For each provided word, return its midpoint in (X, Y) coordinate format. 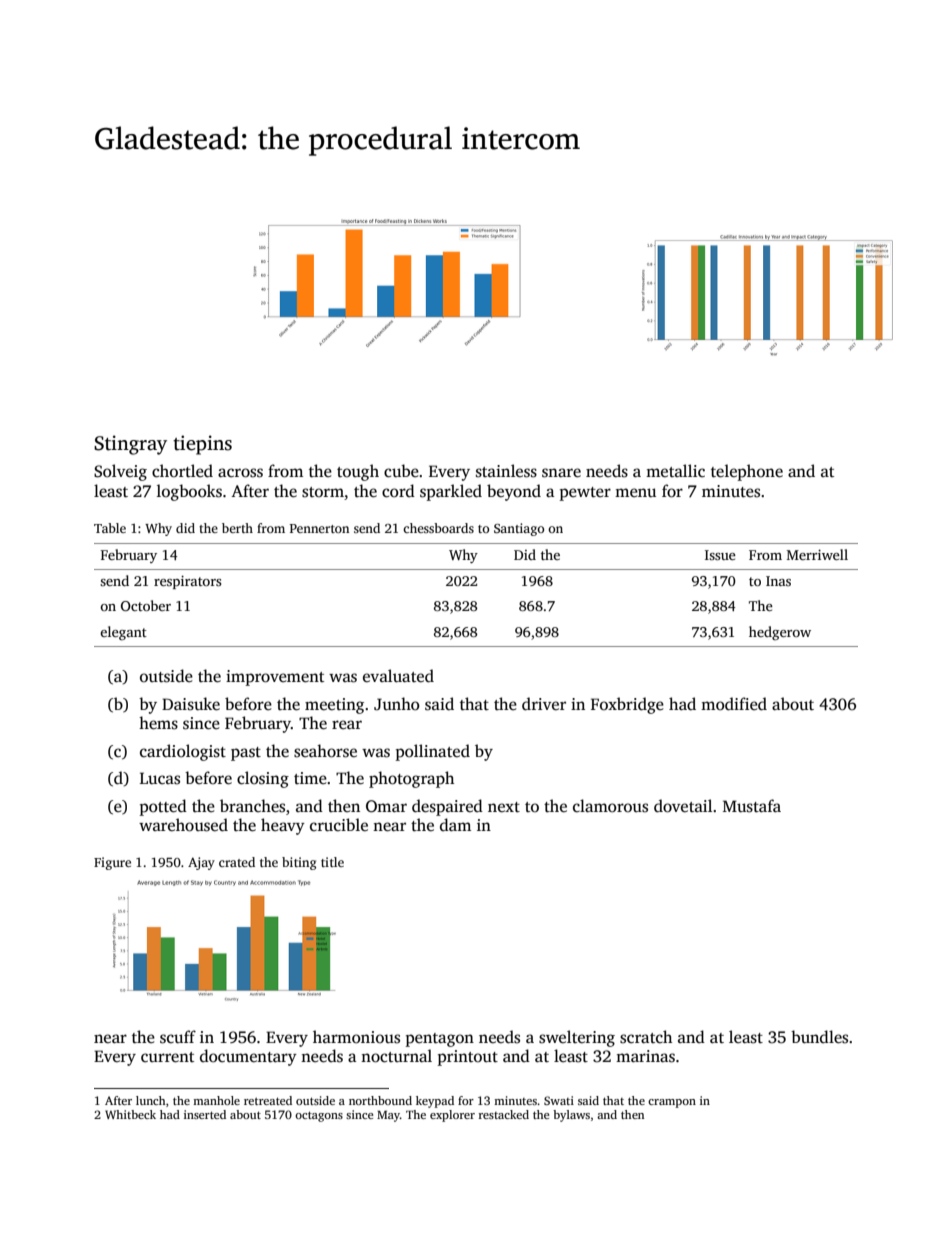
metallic (675, 470)
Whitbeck (130, 1114)
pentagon (440, 1040)
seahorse (325, 751)
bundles (819, 1037)
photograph (411, 779)
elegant (123, 633)
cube (401, 471)
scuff (178, 1037)
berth (237, 528)
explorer (452, 1116)
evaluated (398, 676)
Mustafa (752, 806)
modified (734, 704)
